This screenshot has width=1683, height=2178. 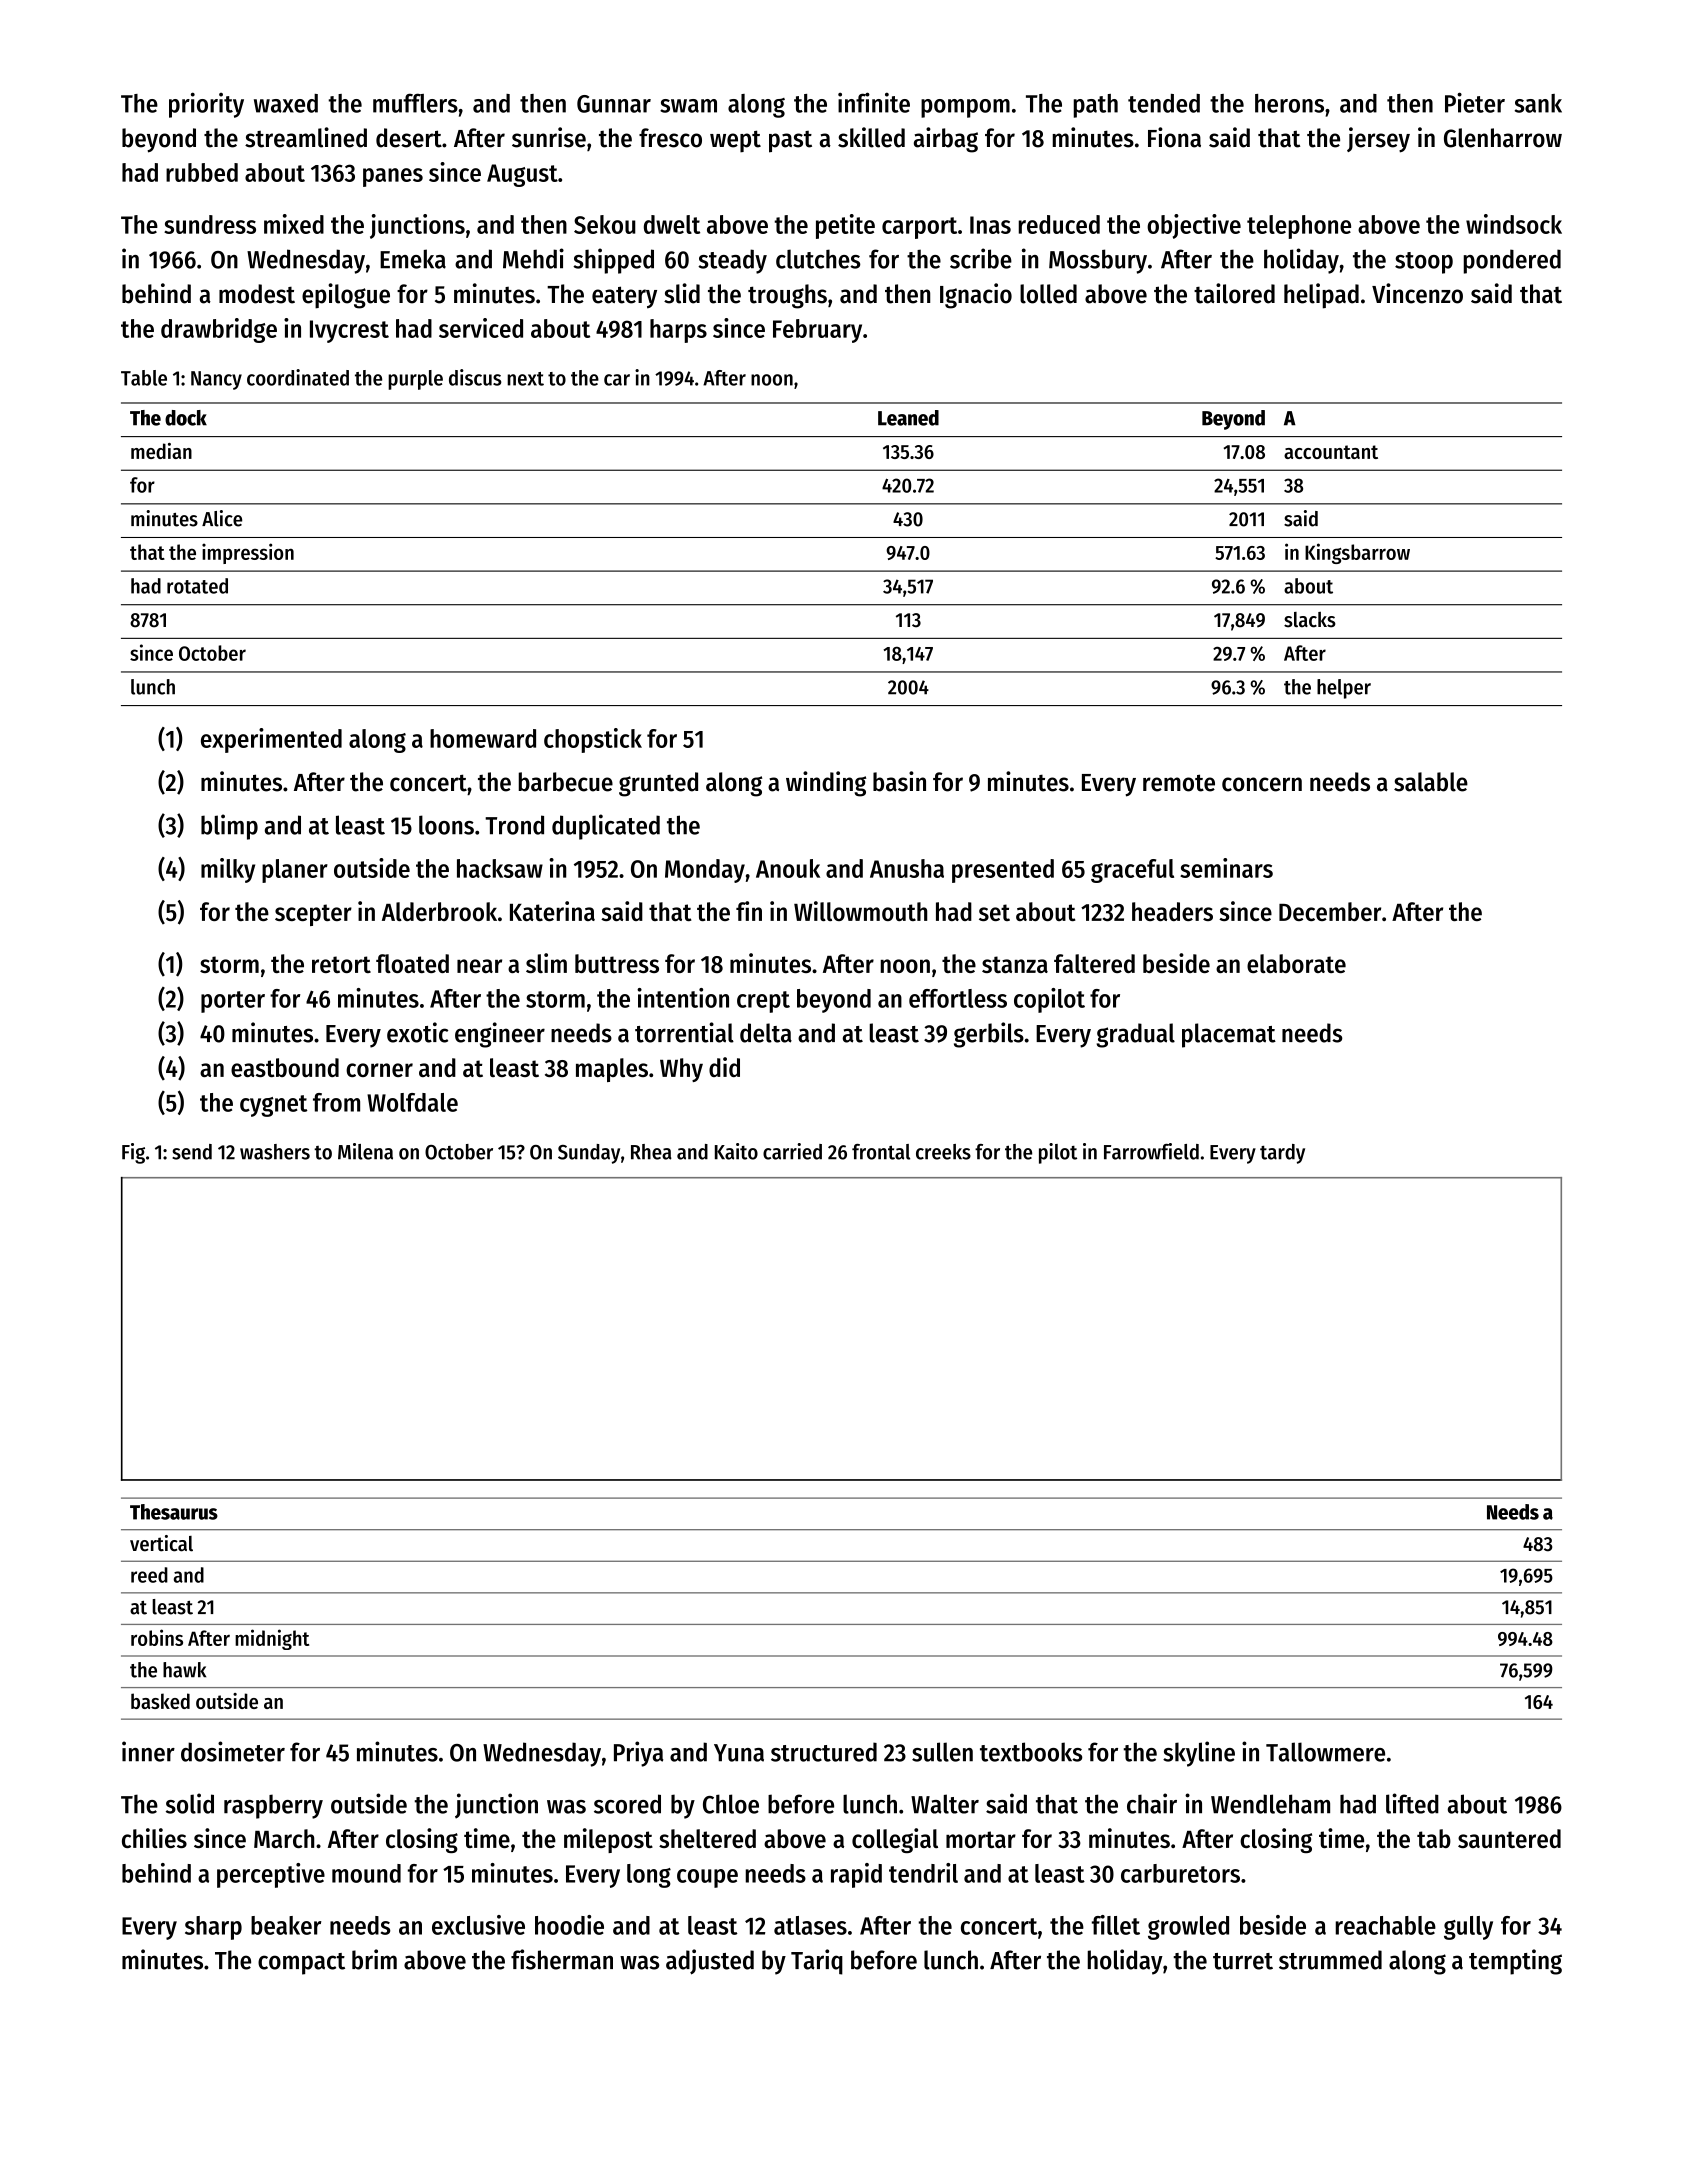 I want to click on textbooks, so click(x=1031, y=1752).
